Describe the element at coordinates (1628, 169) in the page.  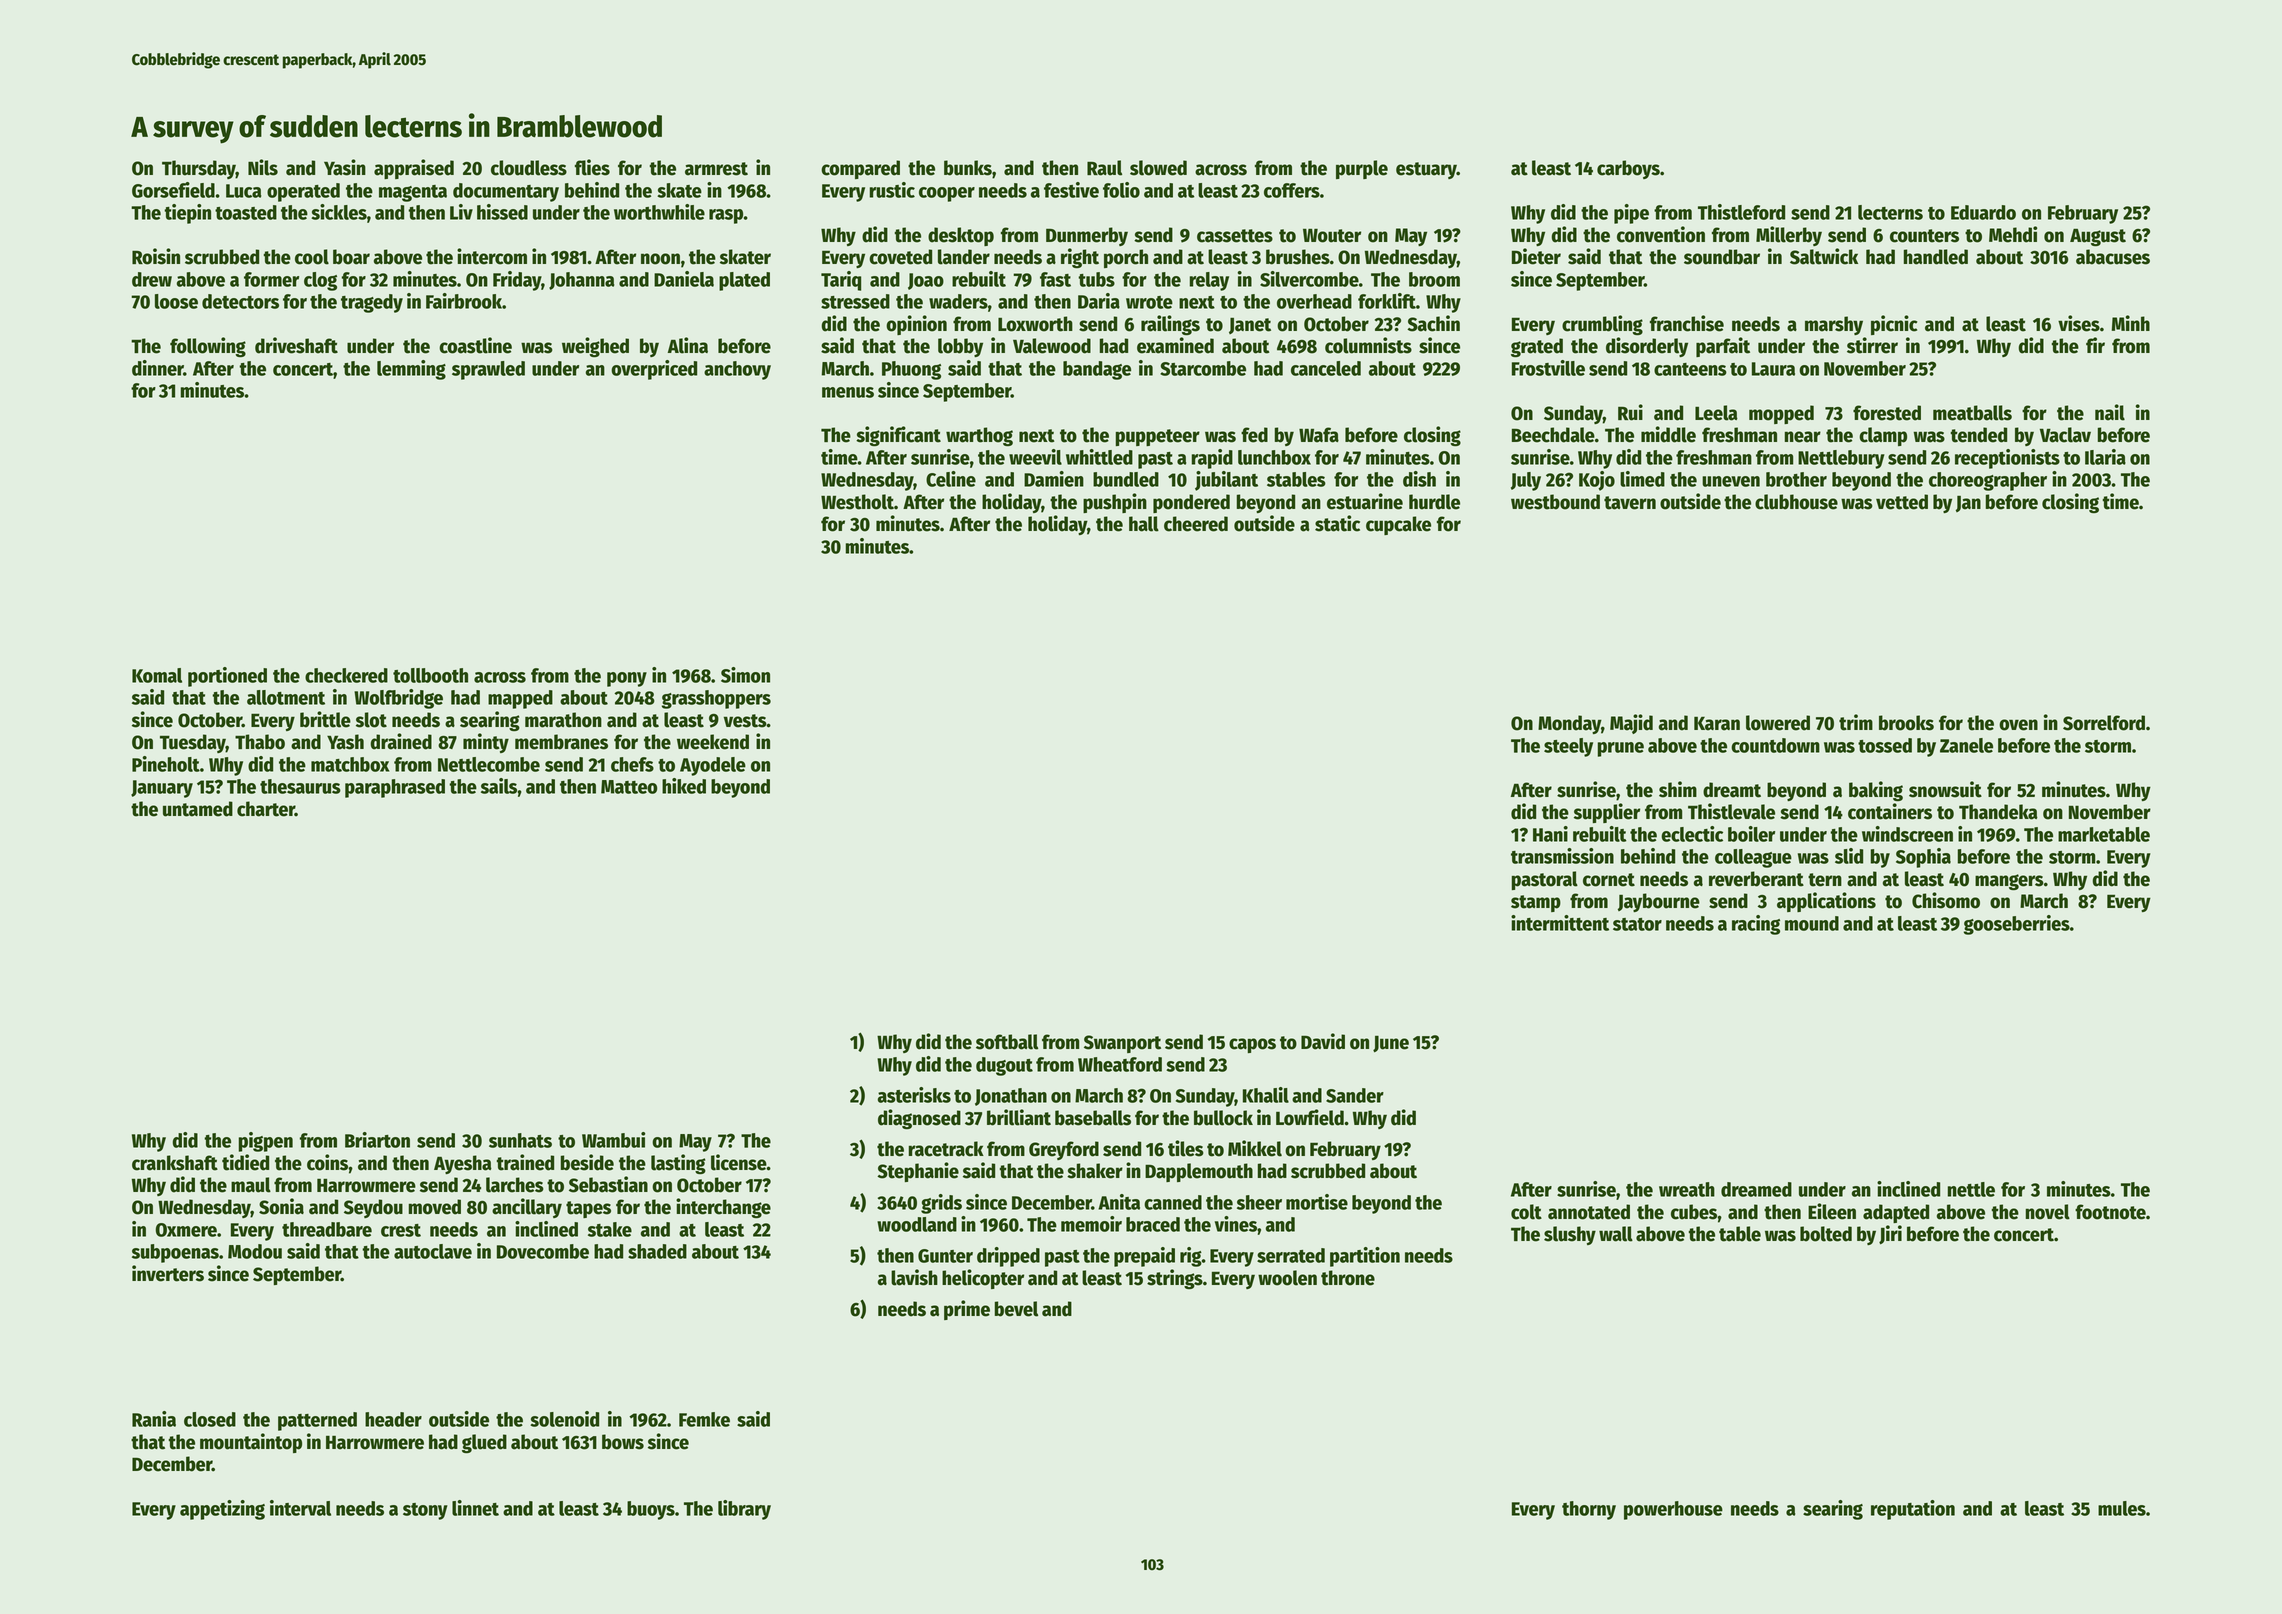
I see `carboys` at that location.
